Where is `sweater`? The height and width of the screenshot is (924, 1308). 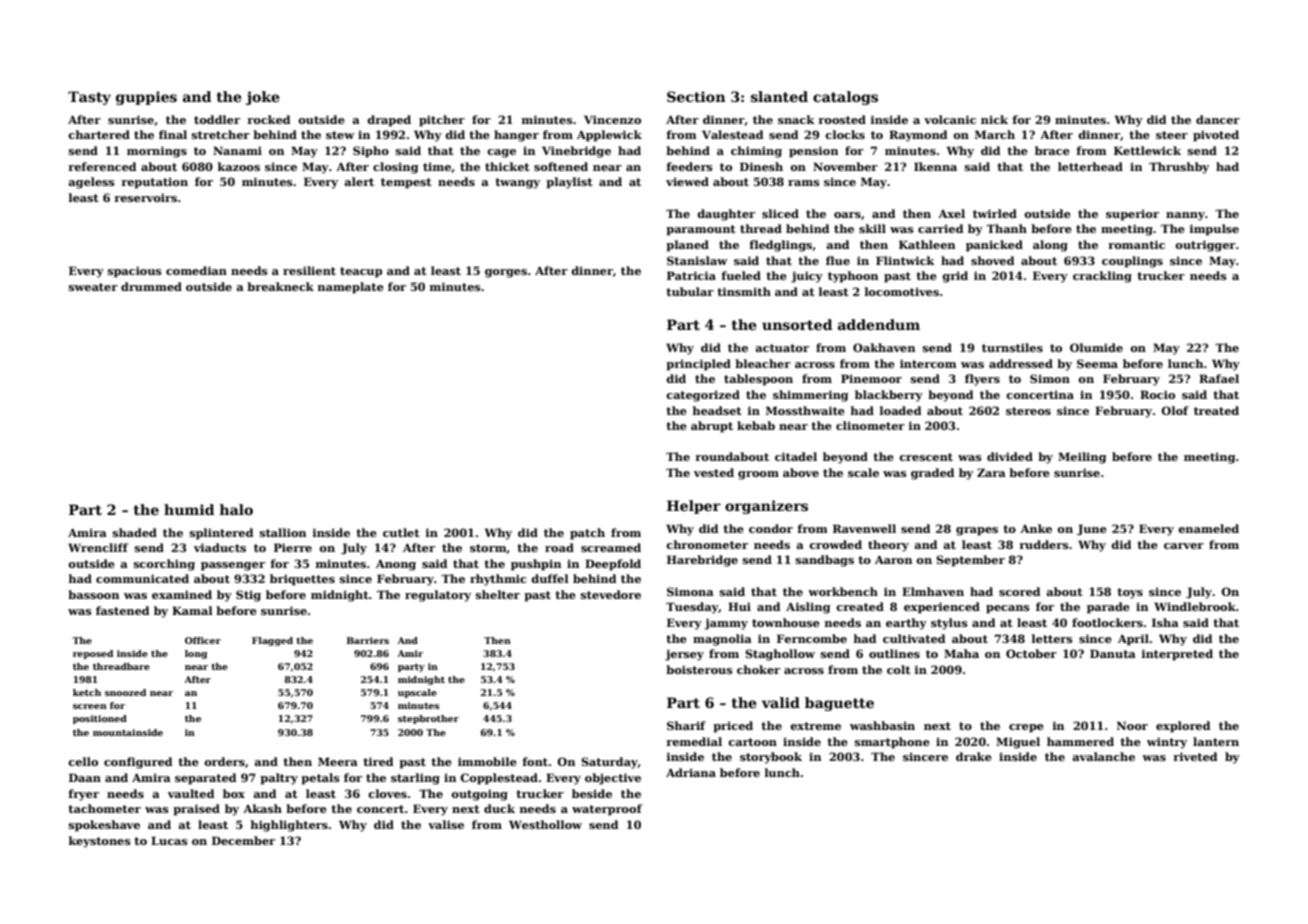 sweater is located at coordinates (93, 287).
